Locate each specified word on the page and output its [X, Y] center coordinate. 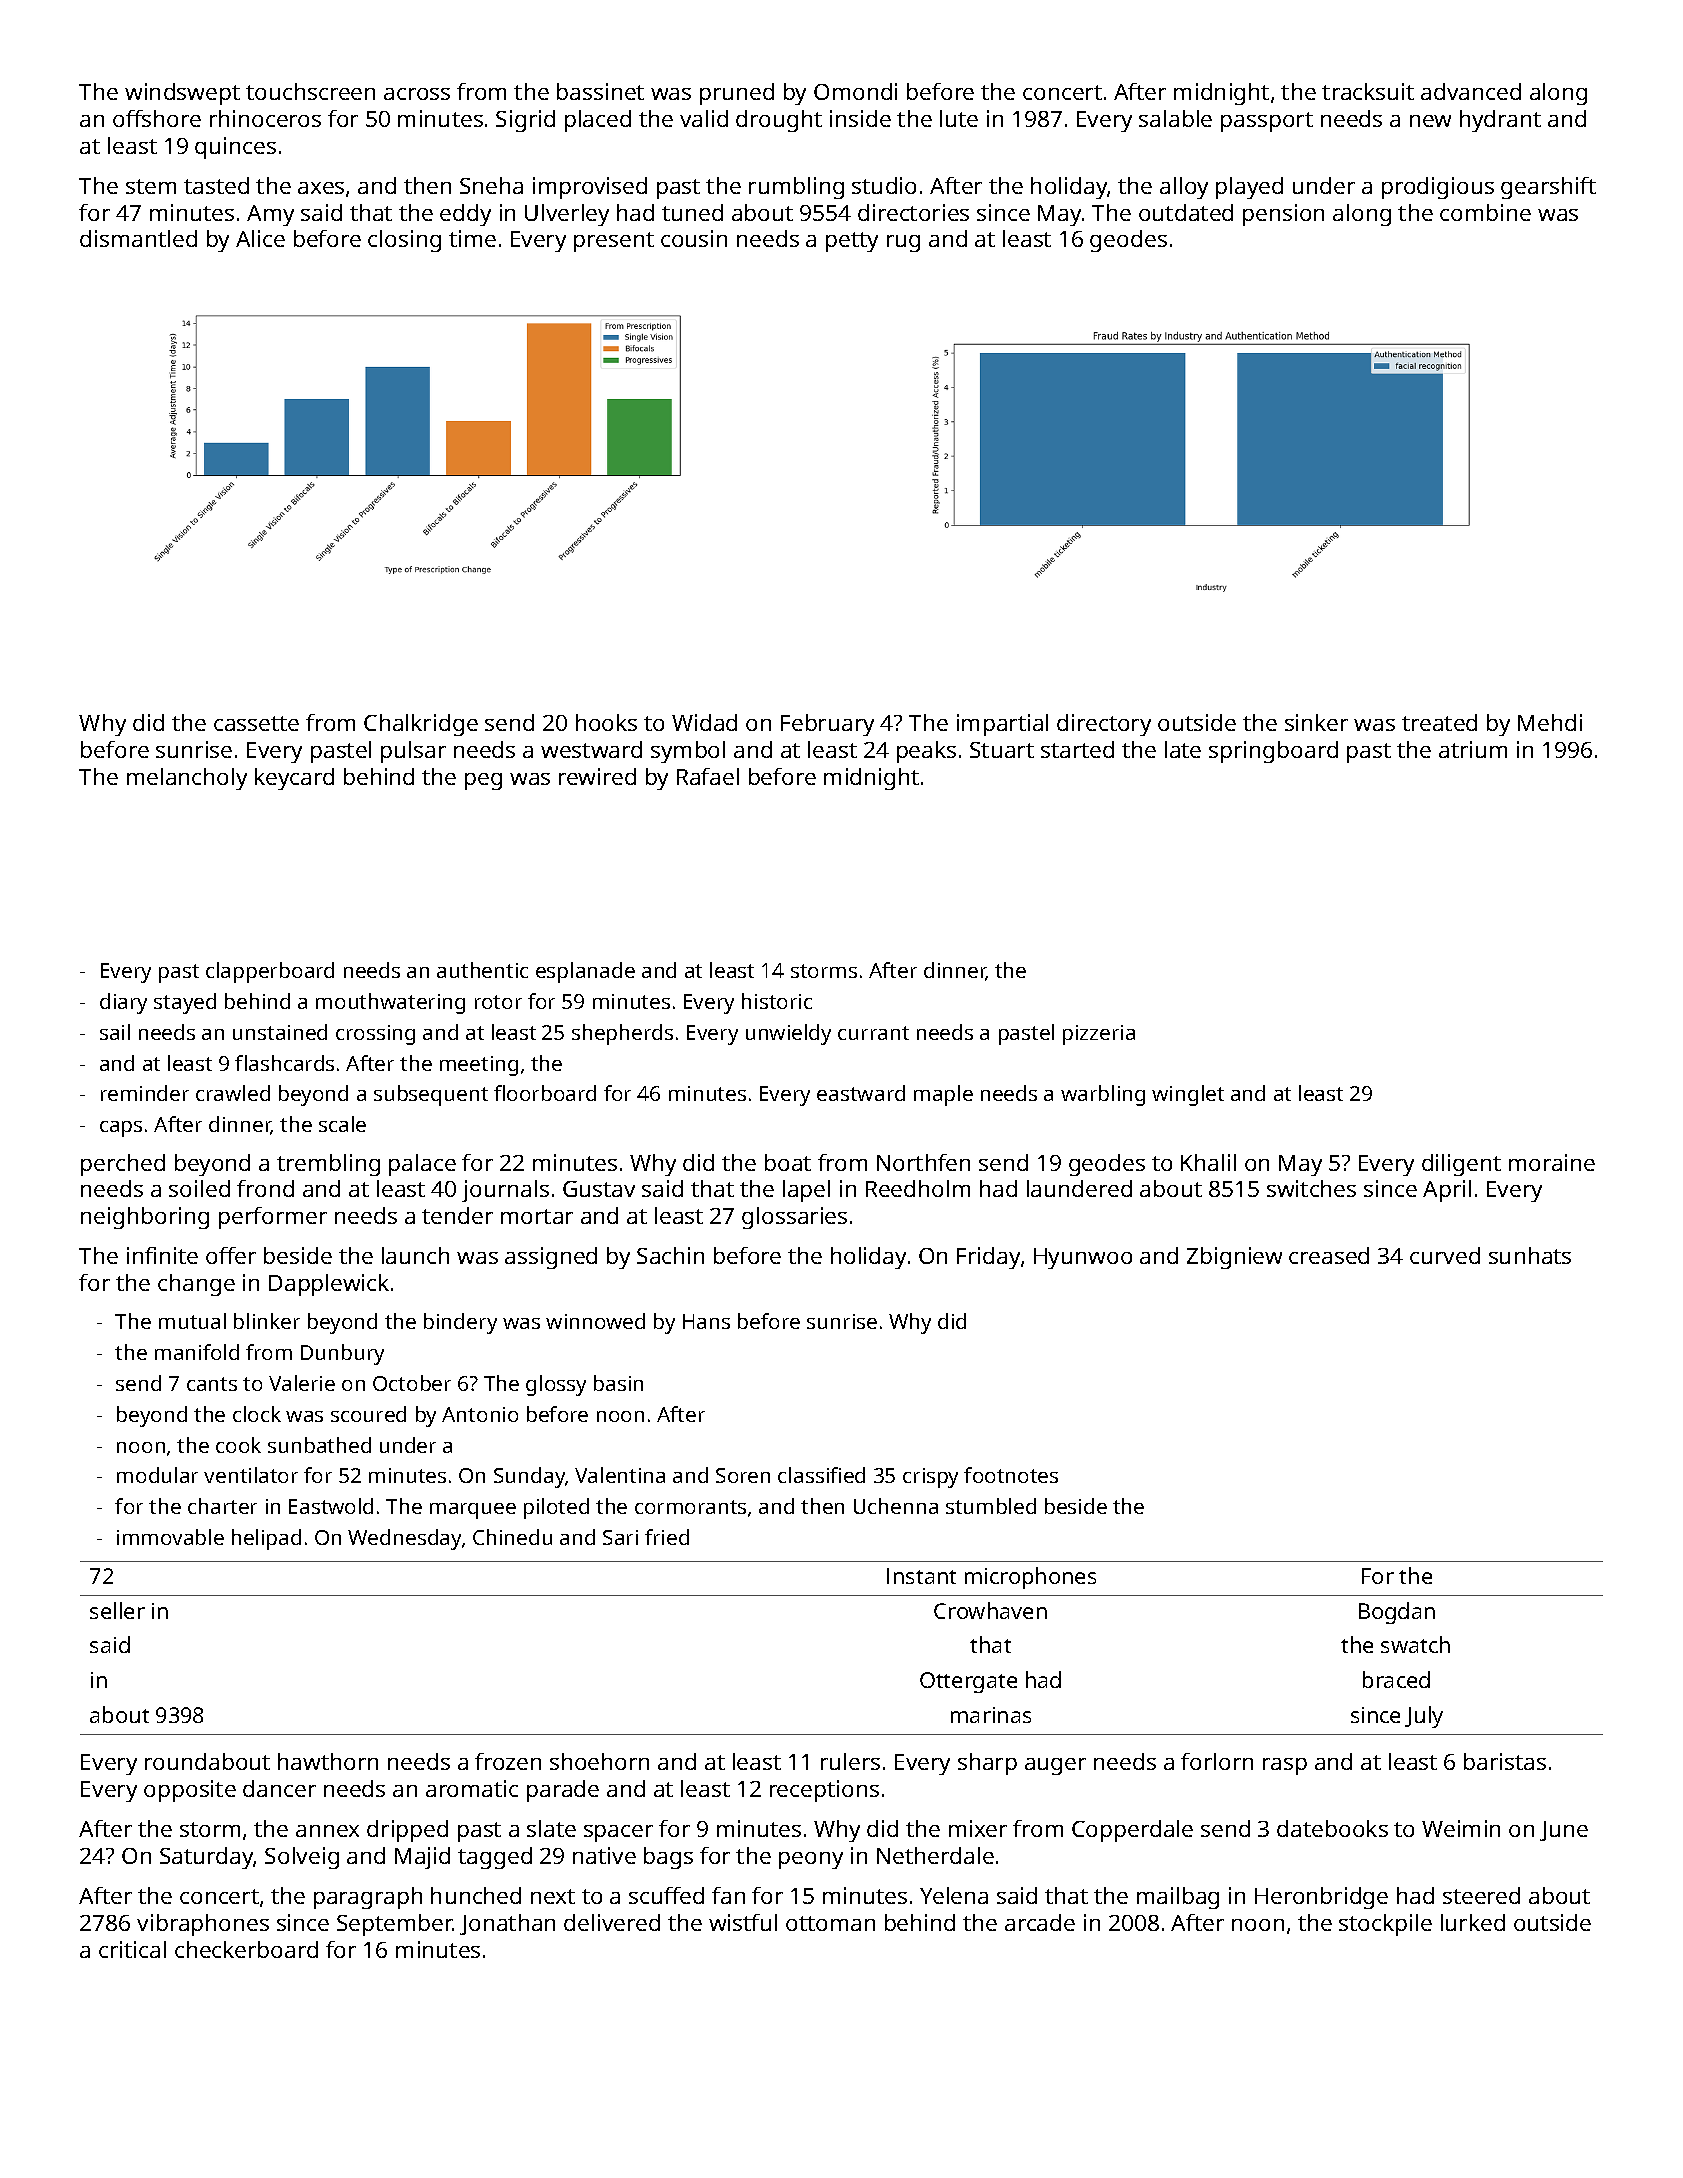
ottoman [830, 1923]
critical [132, 1949]
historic [777, 1001]
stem [151, 186]
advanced [1471, 91]
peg [483, 781]
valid [704, 118]
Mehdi [1550, 722]
